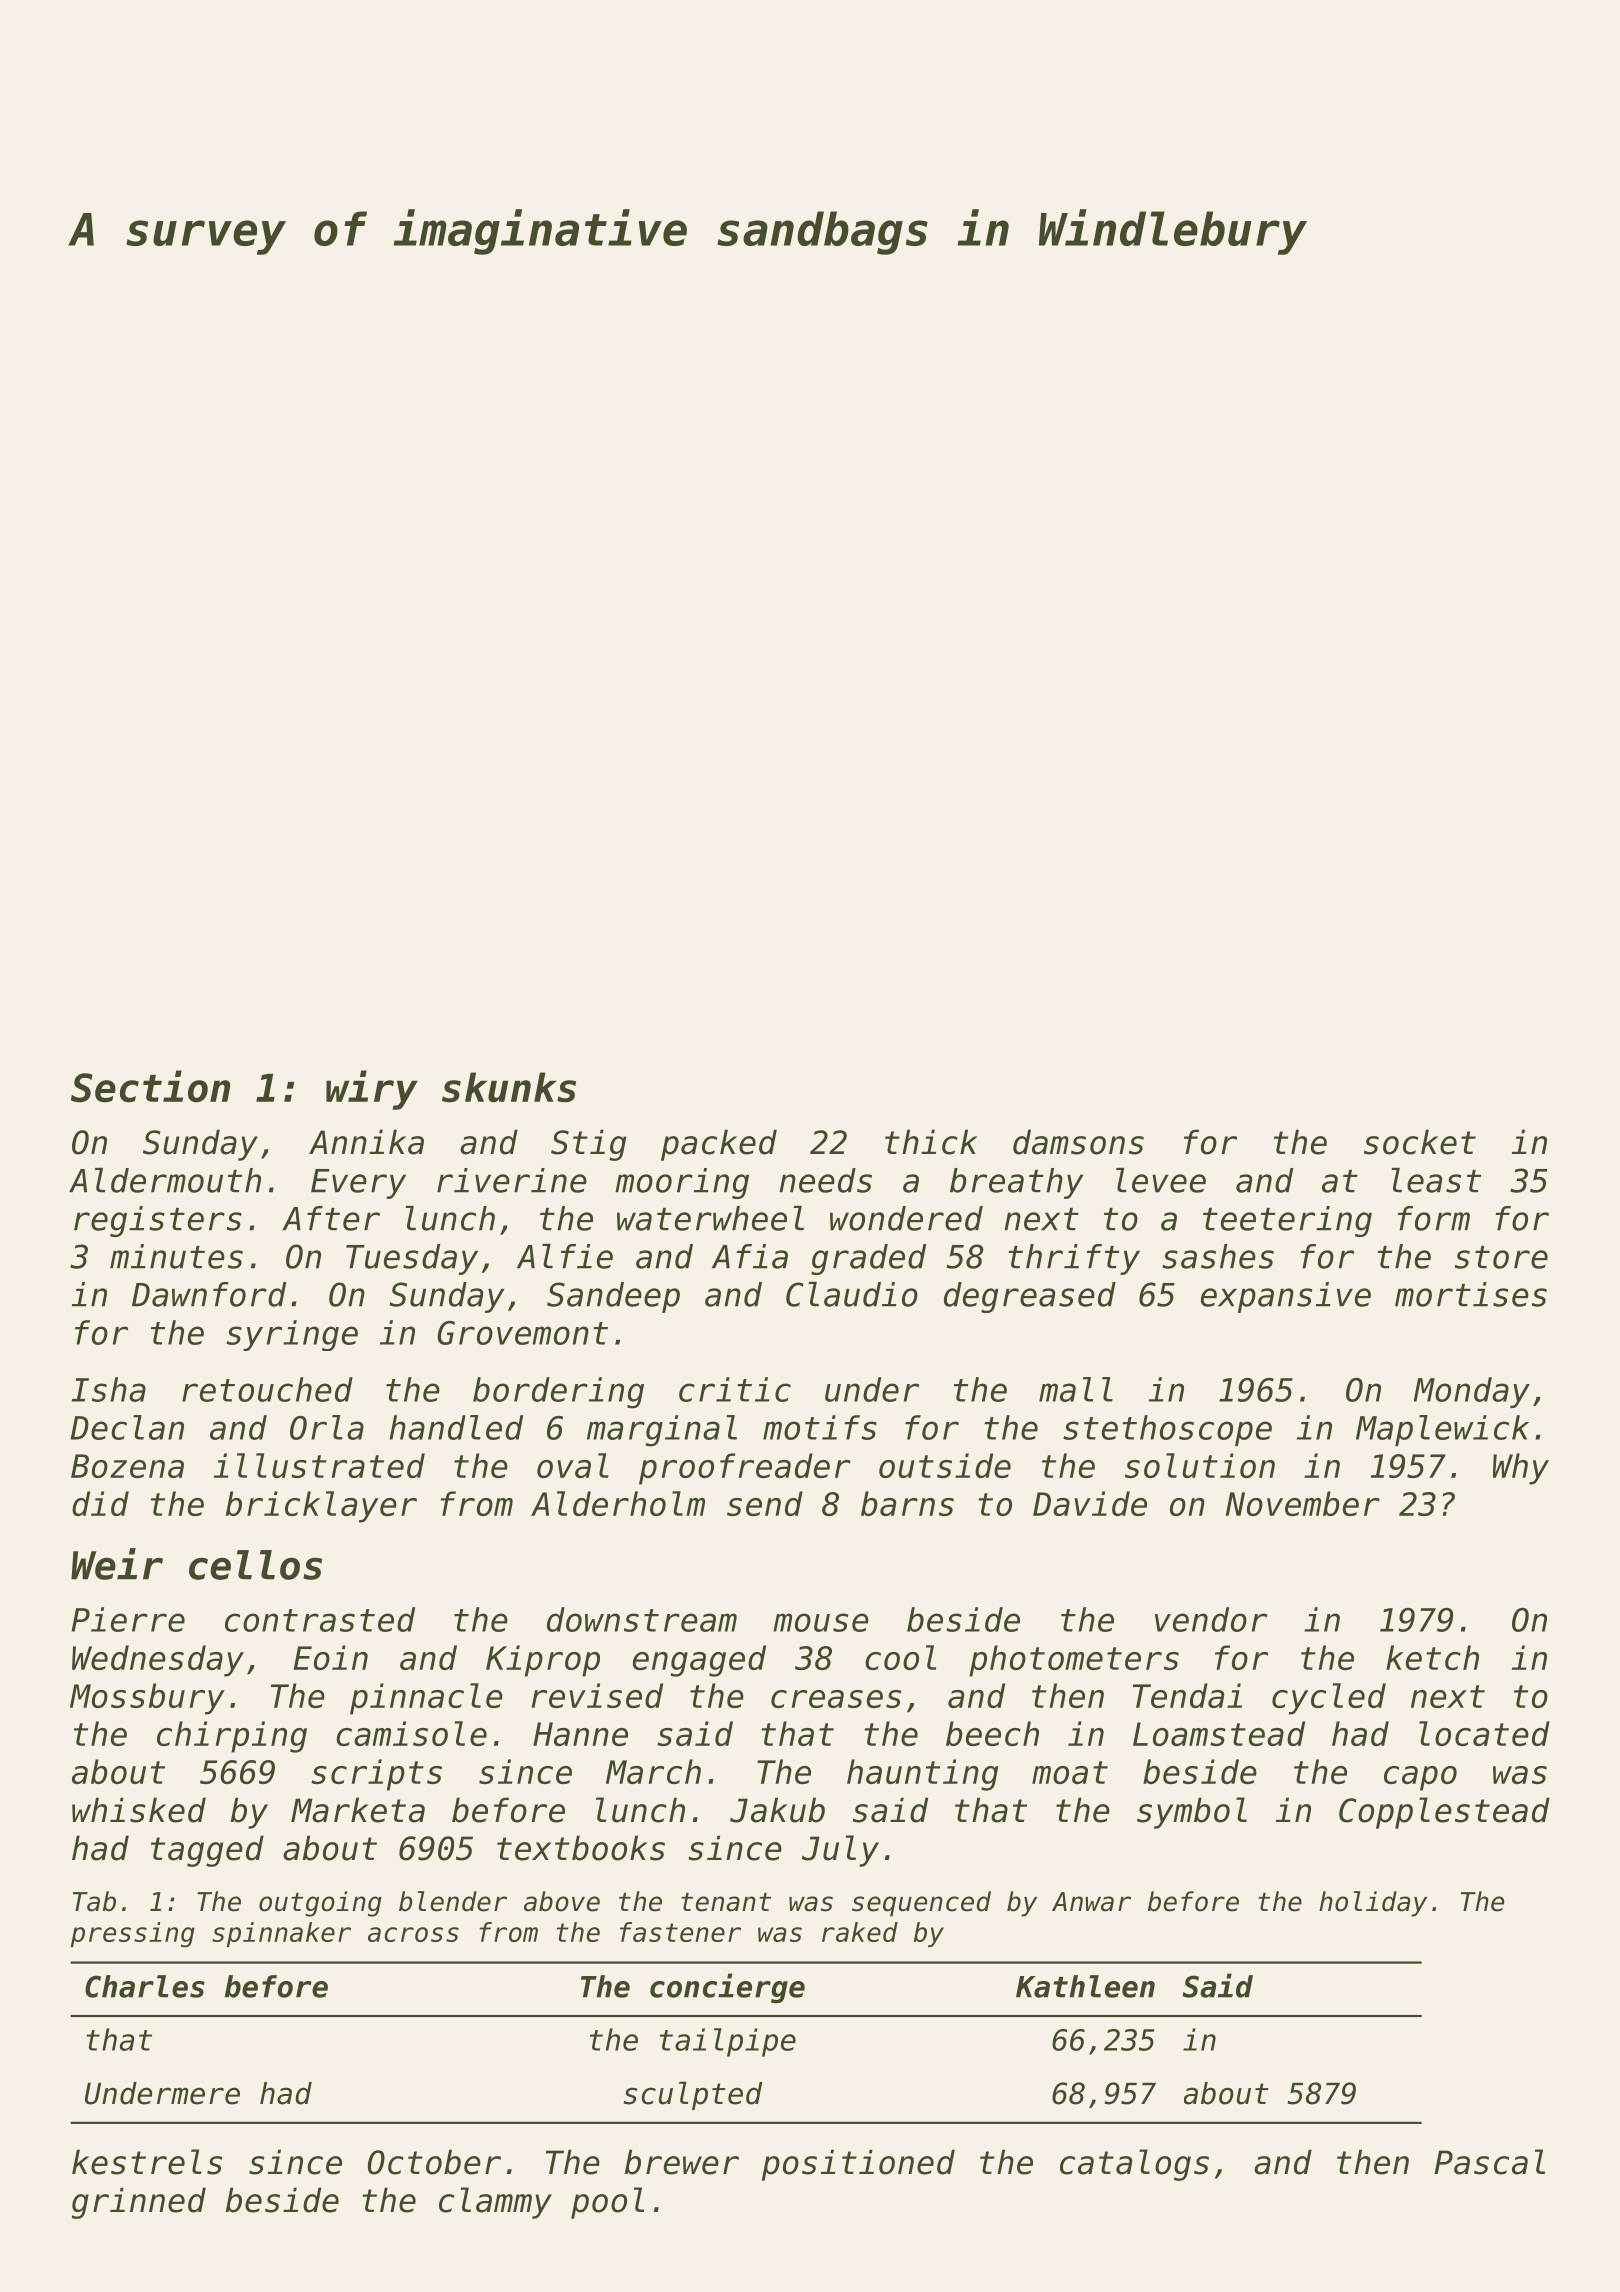  I want to click on November, so click(1303, 1503).
